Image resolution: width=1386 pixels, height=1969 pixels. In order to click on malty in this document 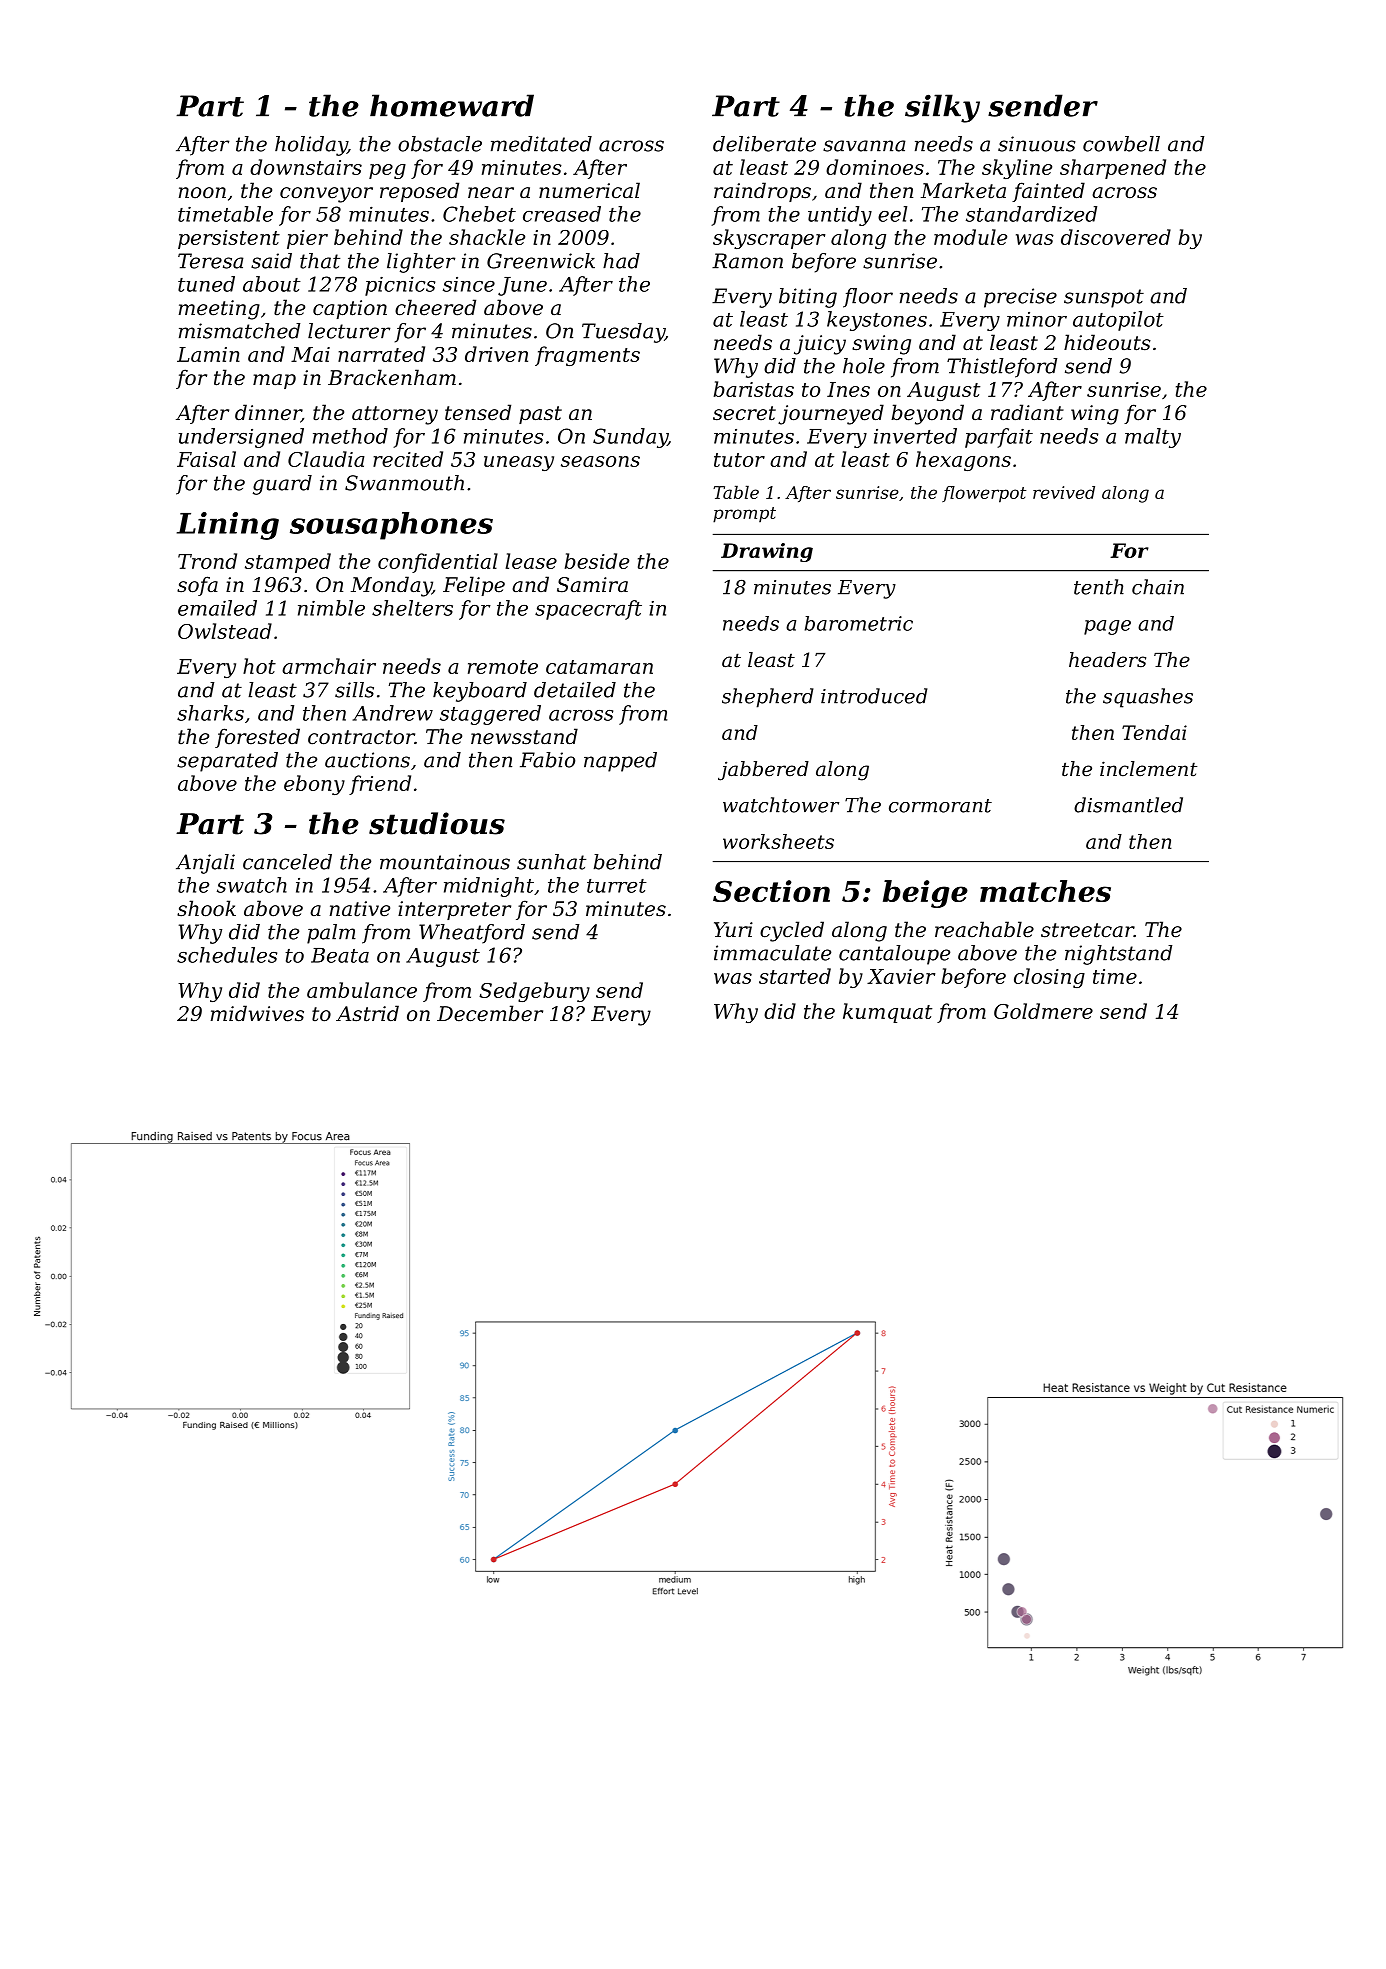, I will do `click(1153, 438)`.
